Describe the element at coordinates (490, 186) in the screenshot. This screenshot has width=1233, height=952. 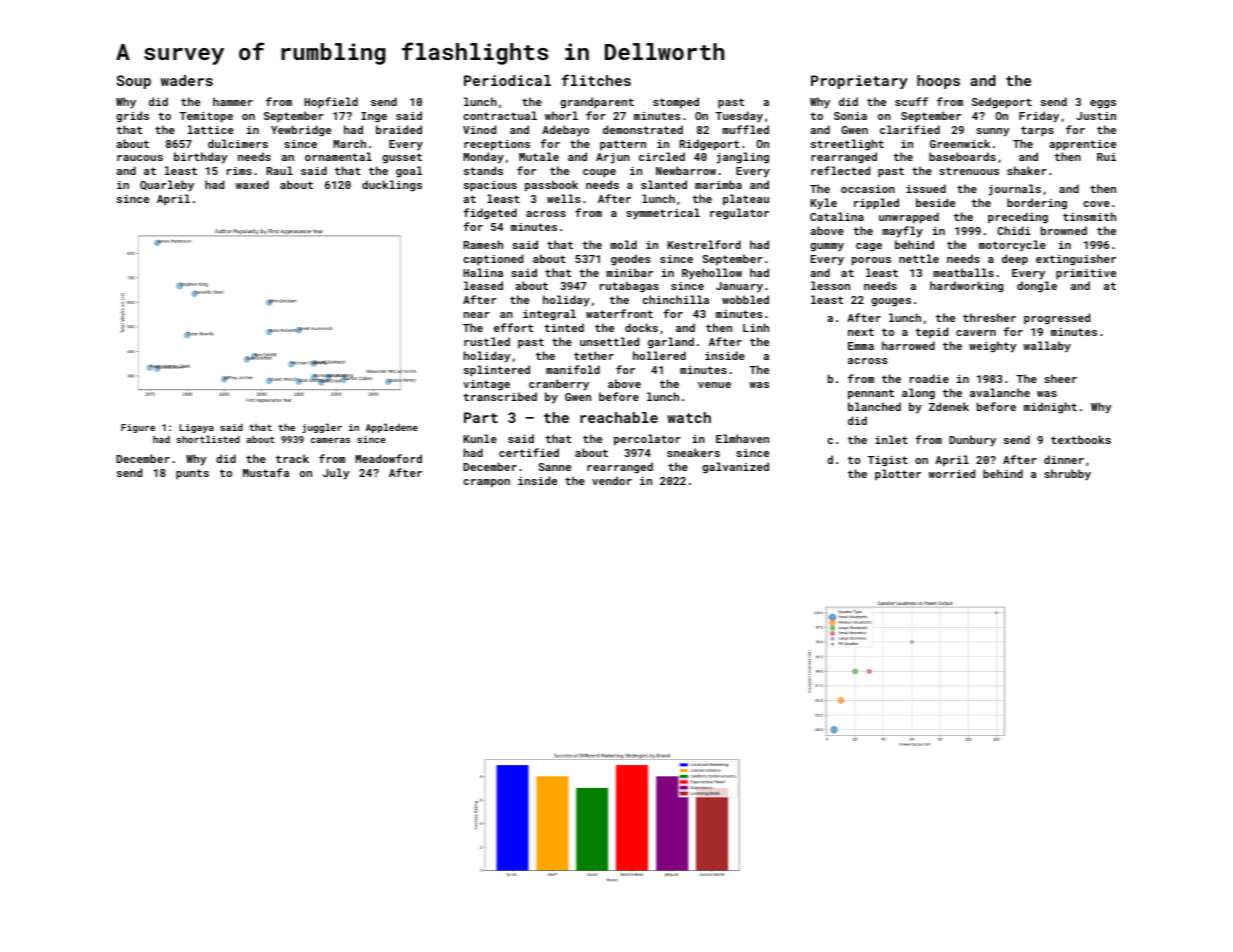
I see `spacious` at that location.
